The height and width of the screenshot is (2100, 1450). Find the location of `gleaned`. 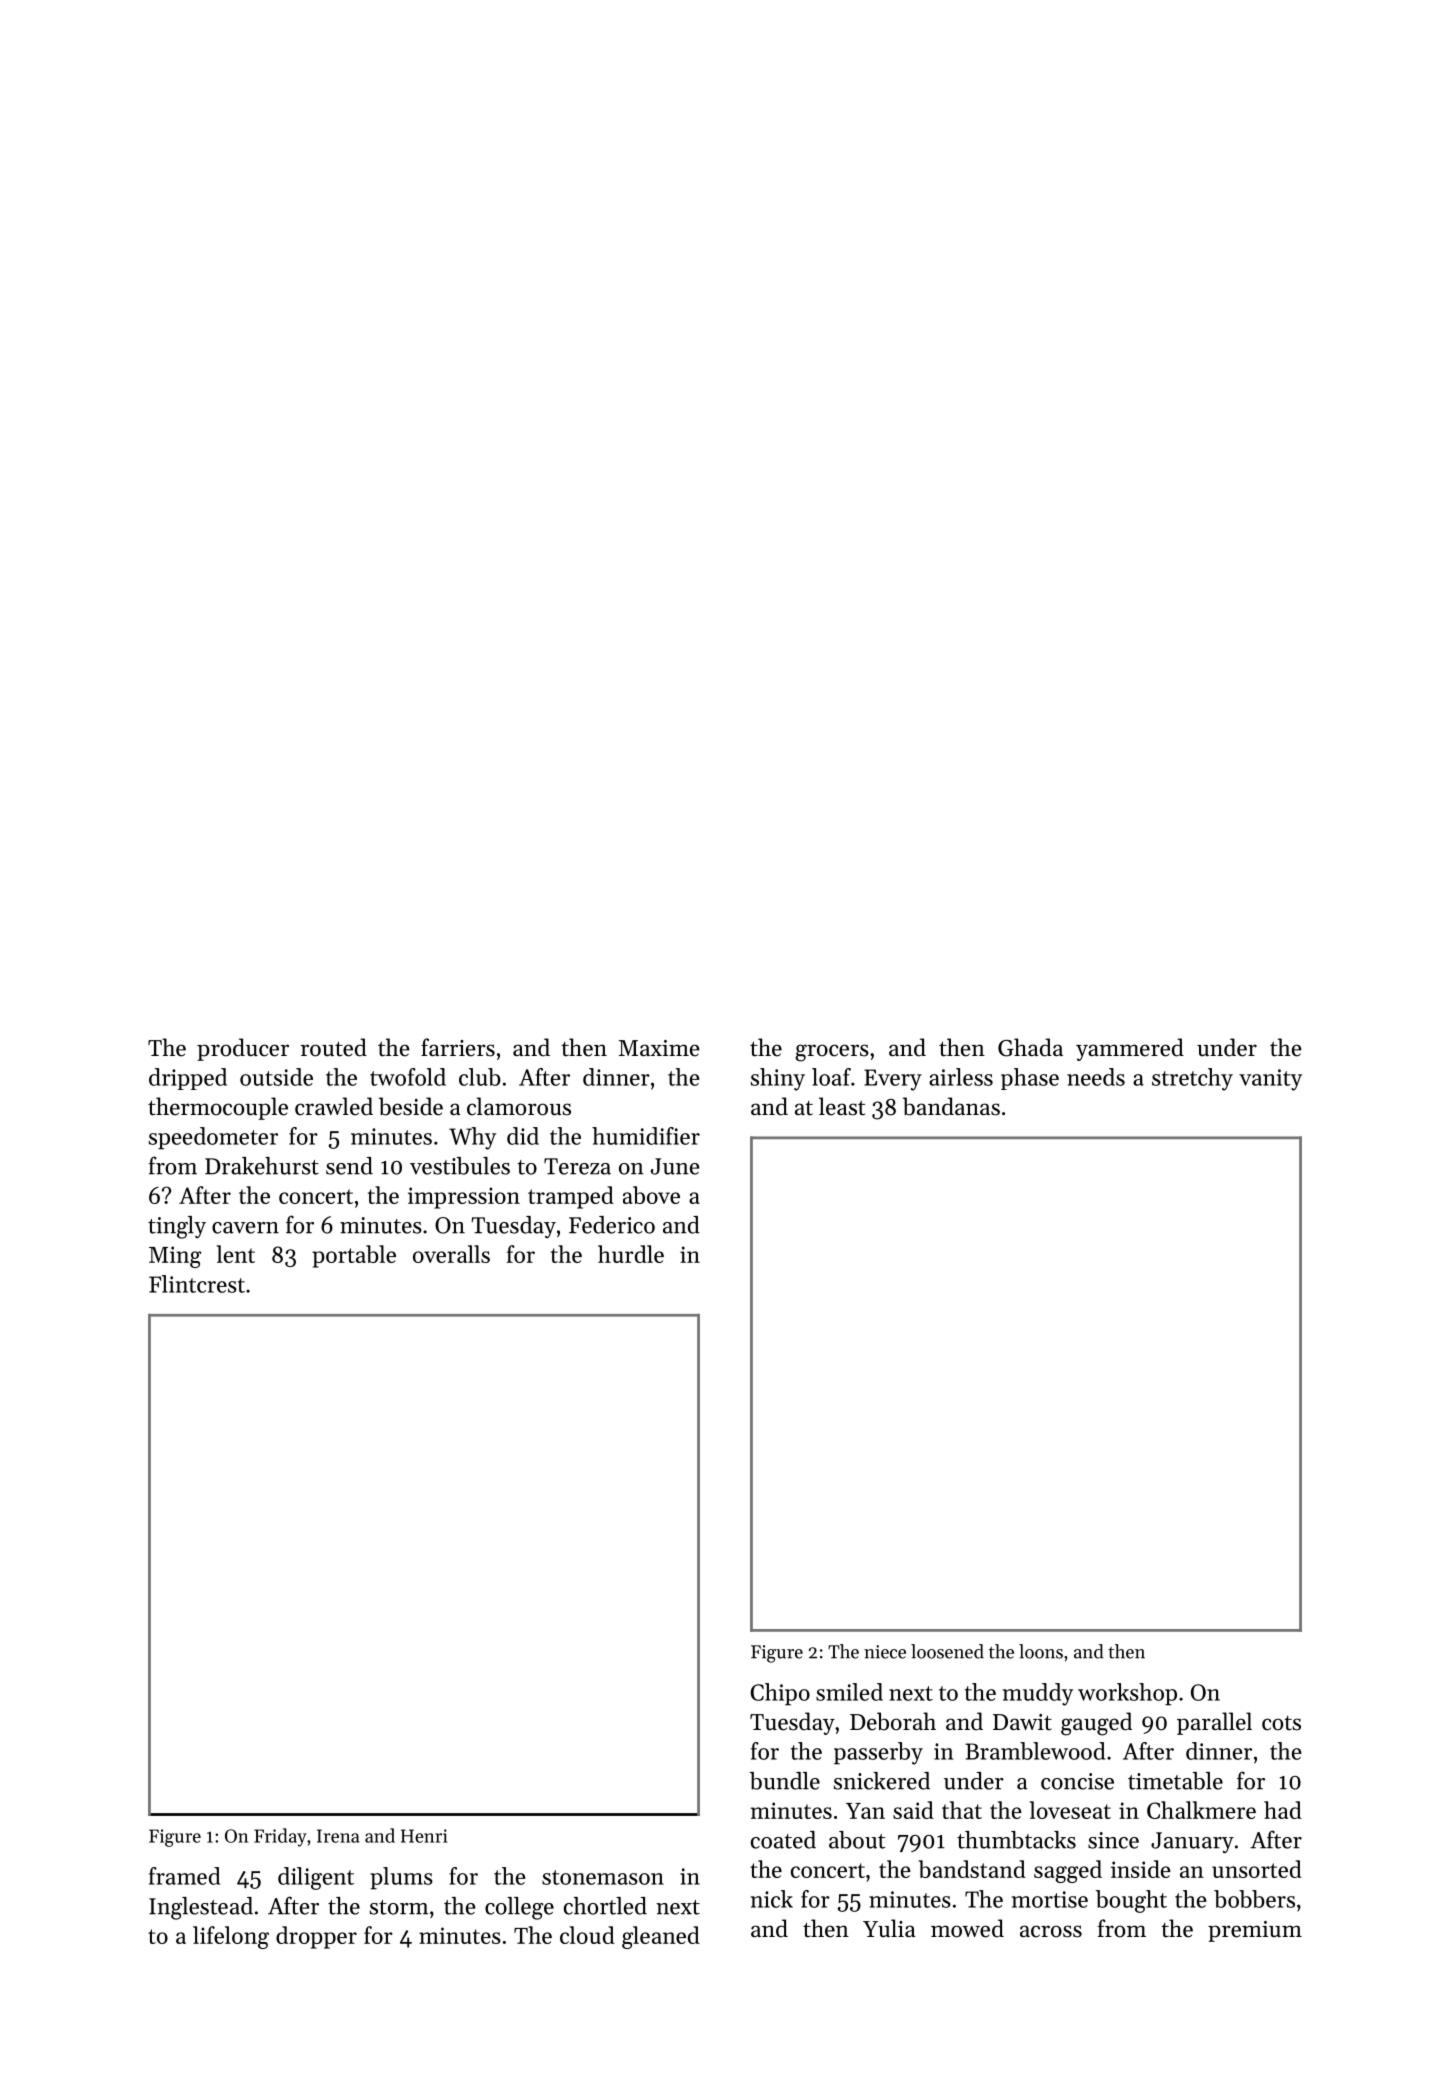

gleaned is located at coordinates (661, 1937).
